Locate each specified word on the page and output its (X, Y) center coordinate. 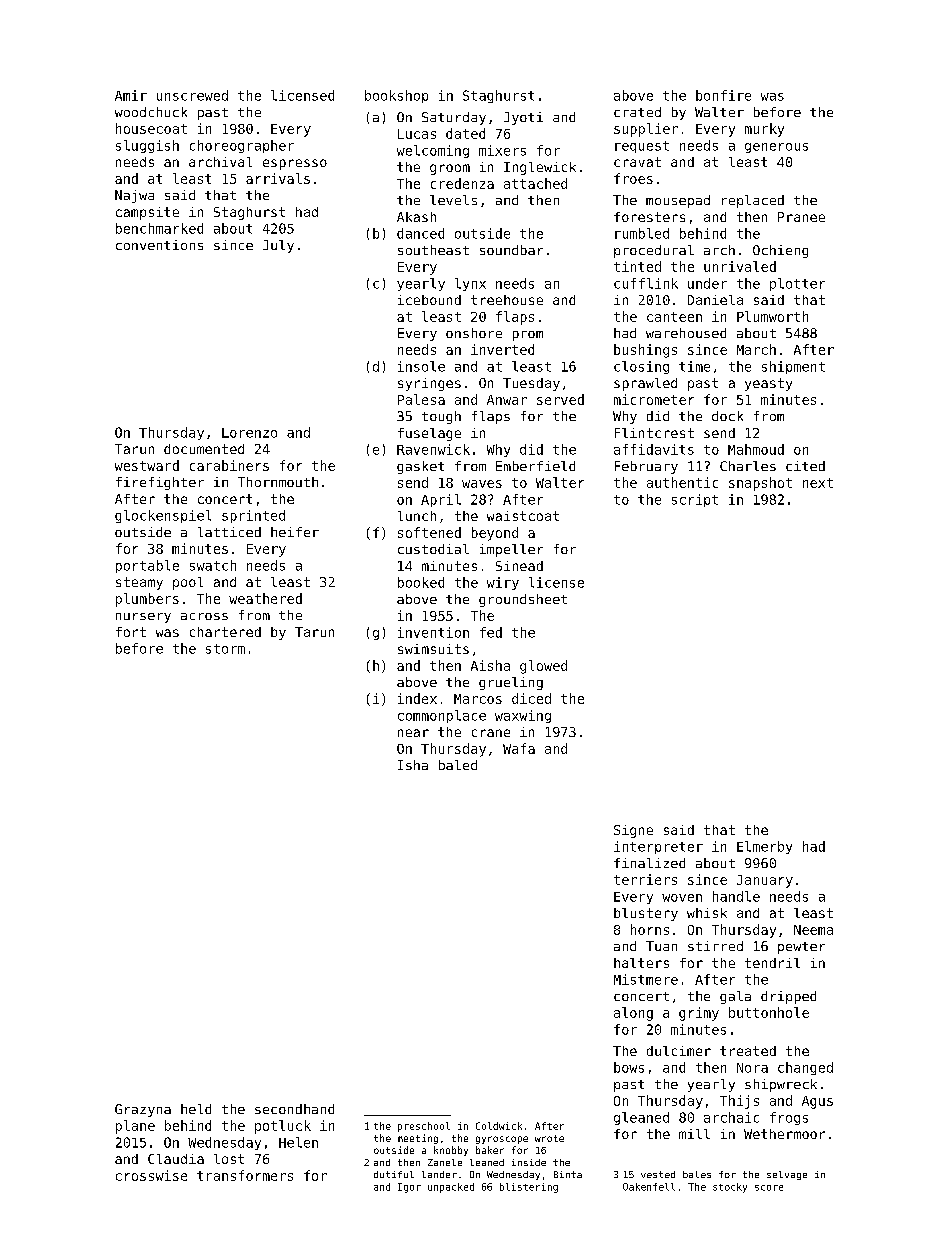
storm (225, 649)
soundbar (511, 250)
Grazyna (143, 1110)
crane (491, 733)
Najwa (134, 196)
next (818, 483)
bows (629, 1067)
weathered (265, 598)
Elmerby (764, 847)
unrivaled (740, 266)
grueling (511, 683)
